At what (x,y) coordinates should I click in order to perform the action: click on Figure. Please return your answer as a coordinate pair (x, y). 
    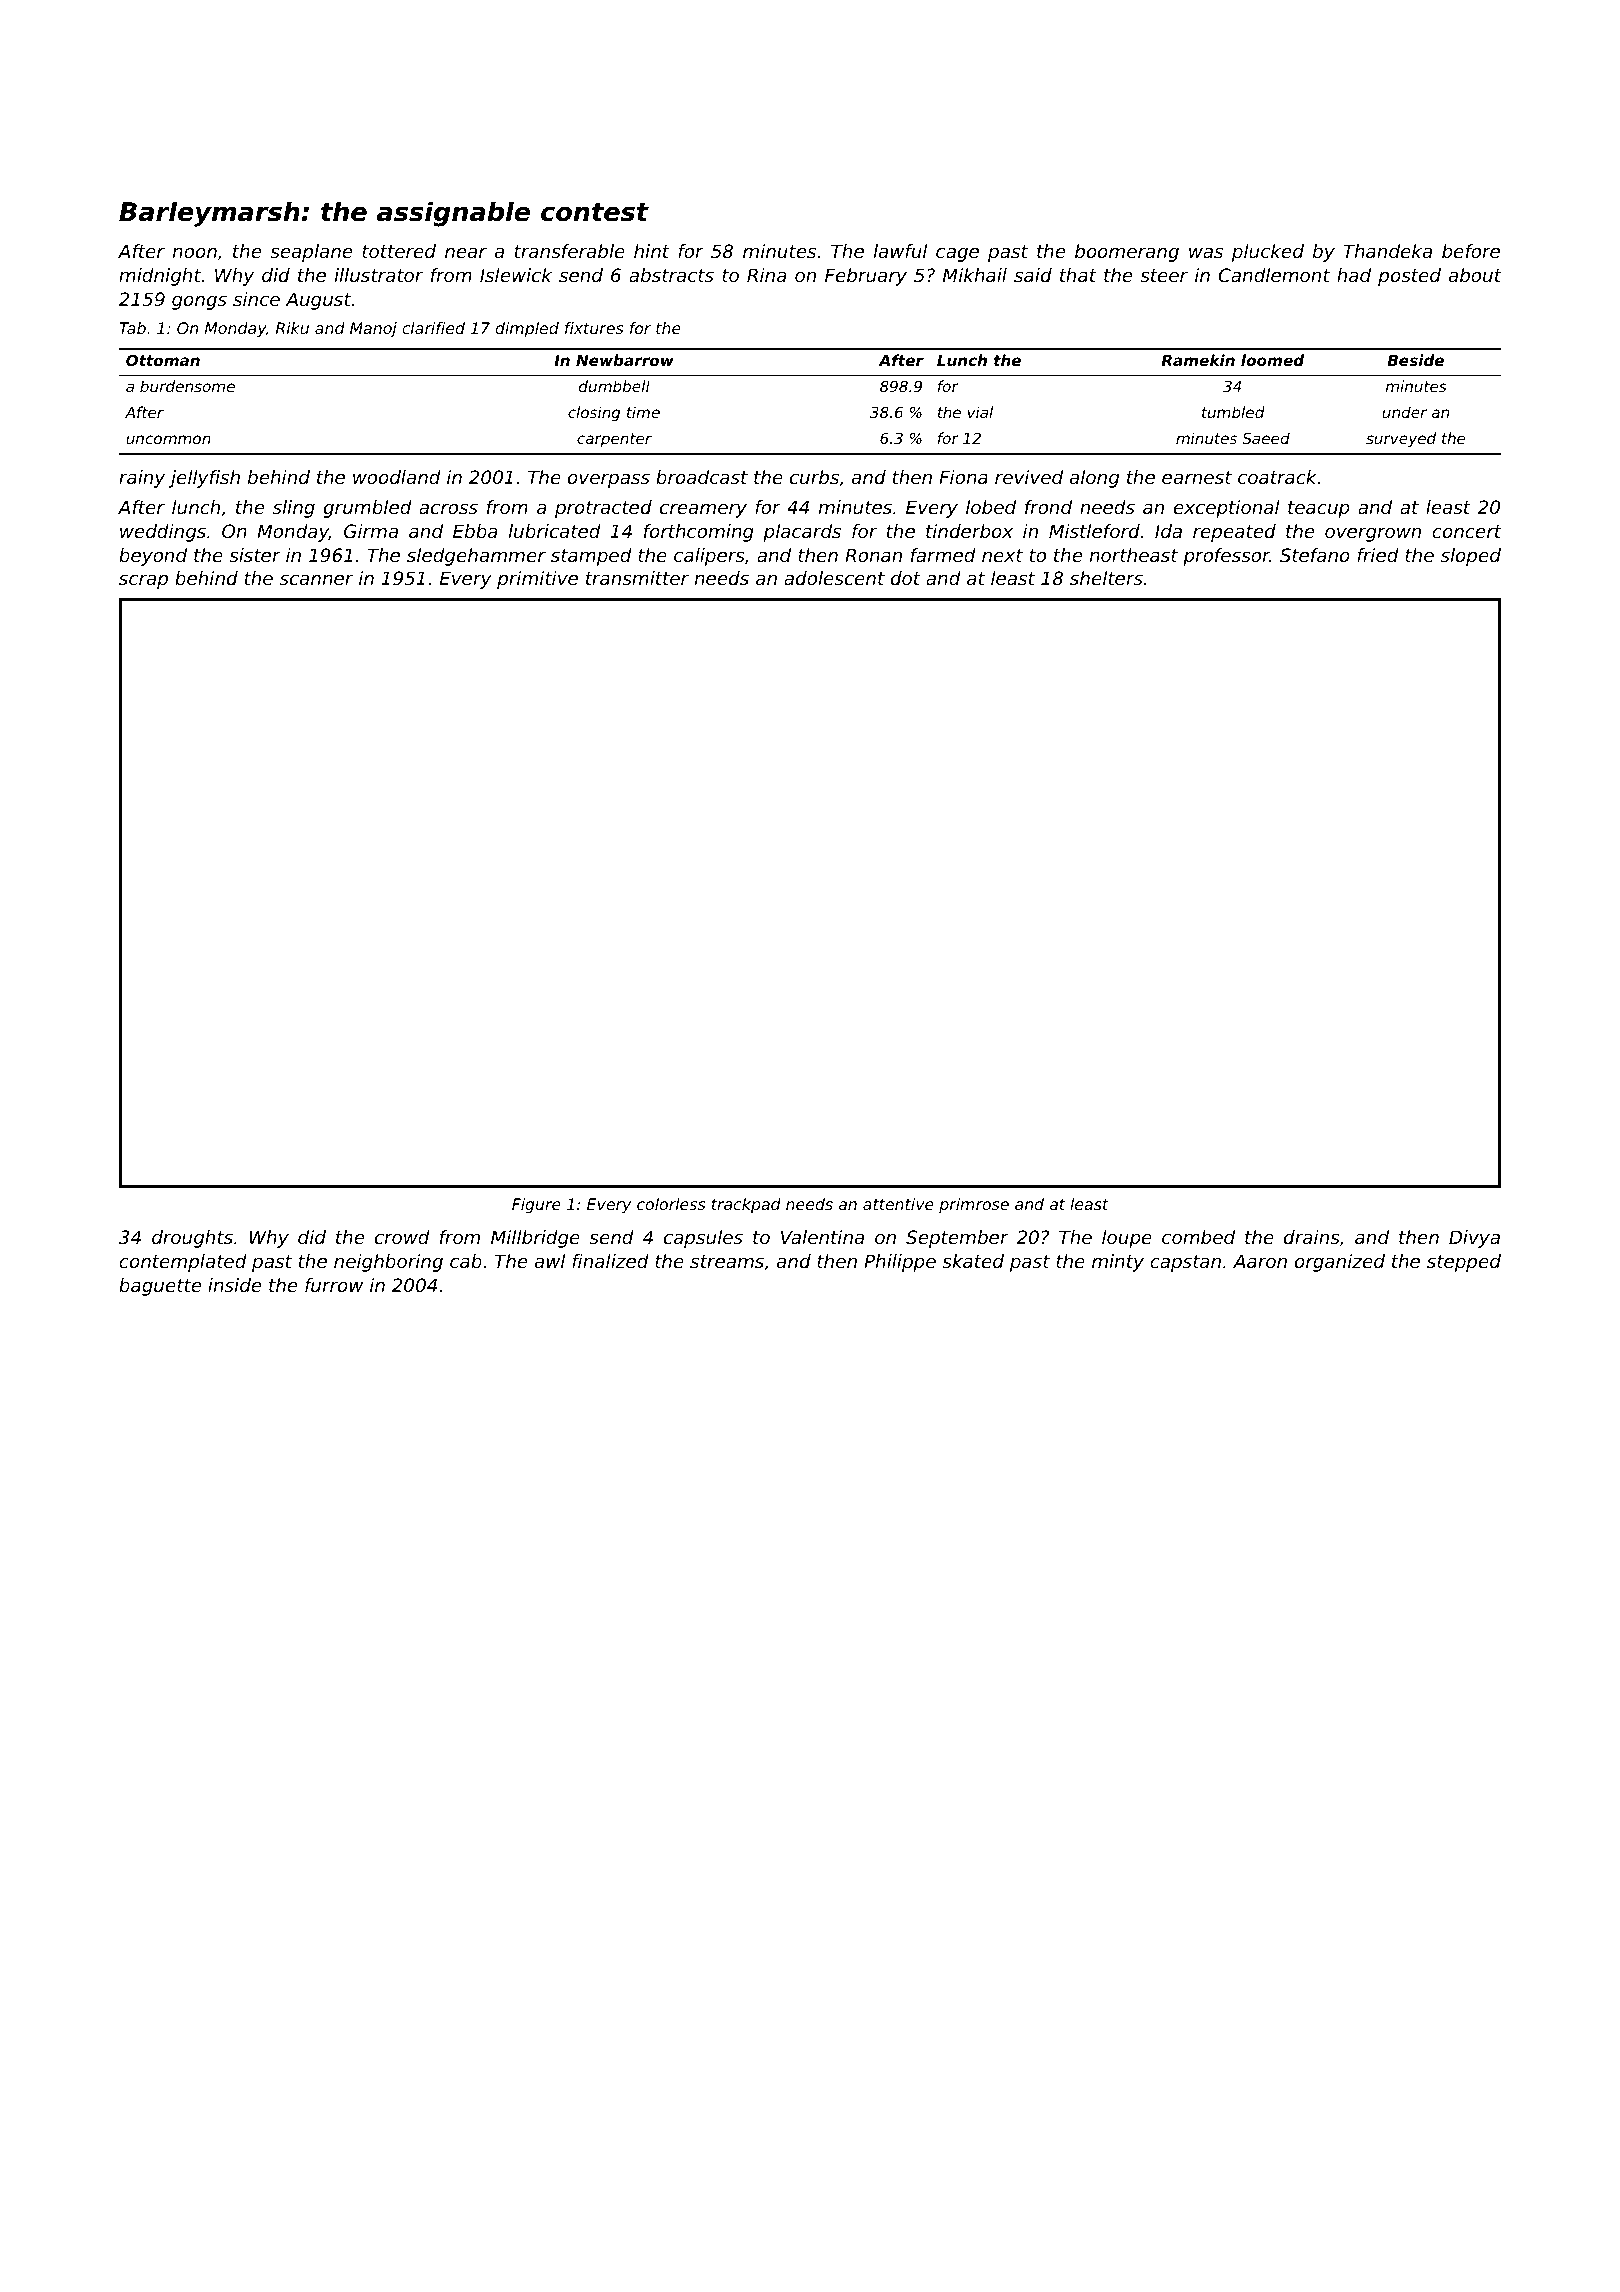
    Looking at the image, I should click on (536, 1206).
